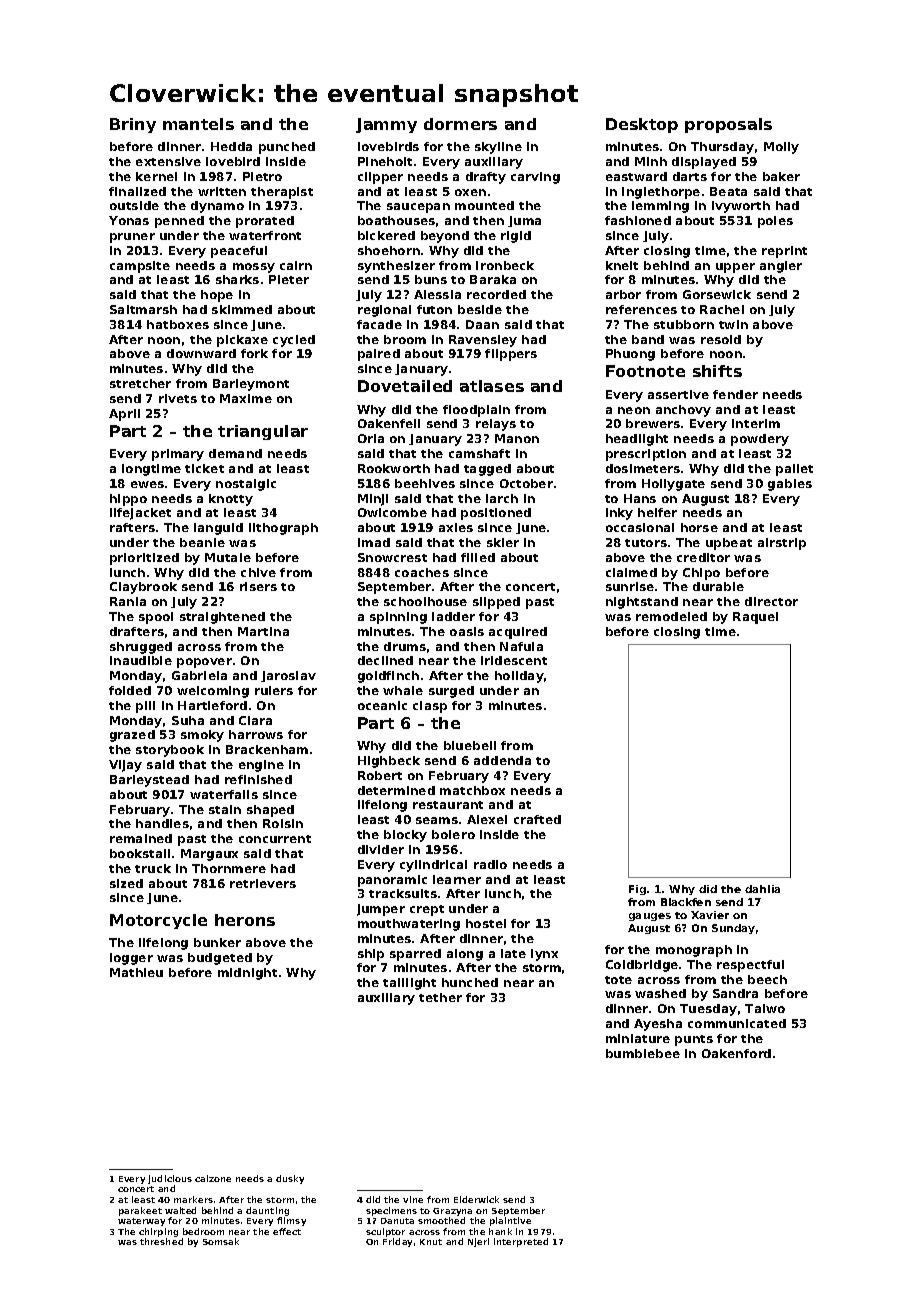 The width and height of the page is (924, 1308). Describe the element at coordinates (642, 966) in the page. I see `Coldbridge` at that location.
